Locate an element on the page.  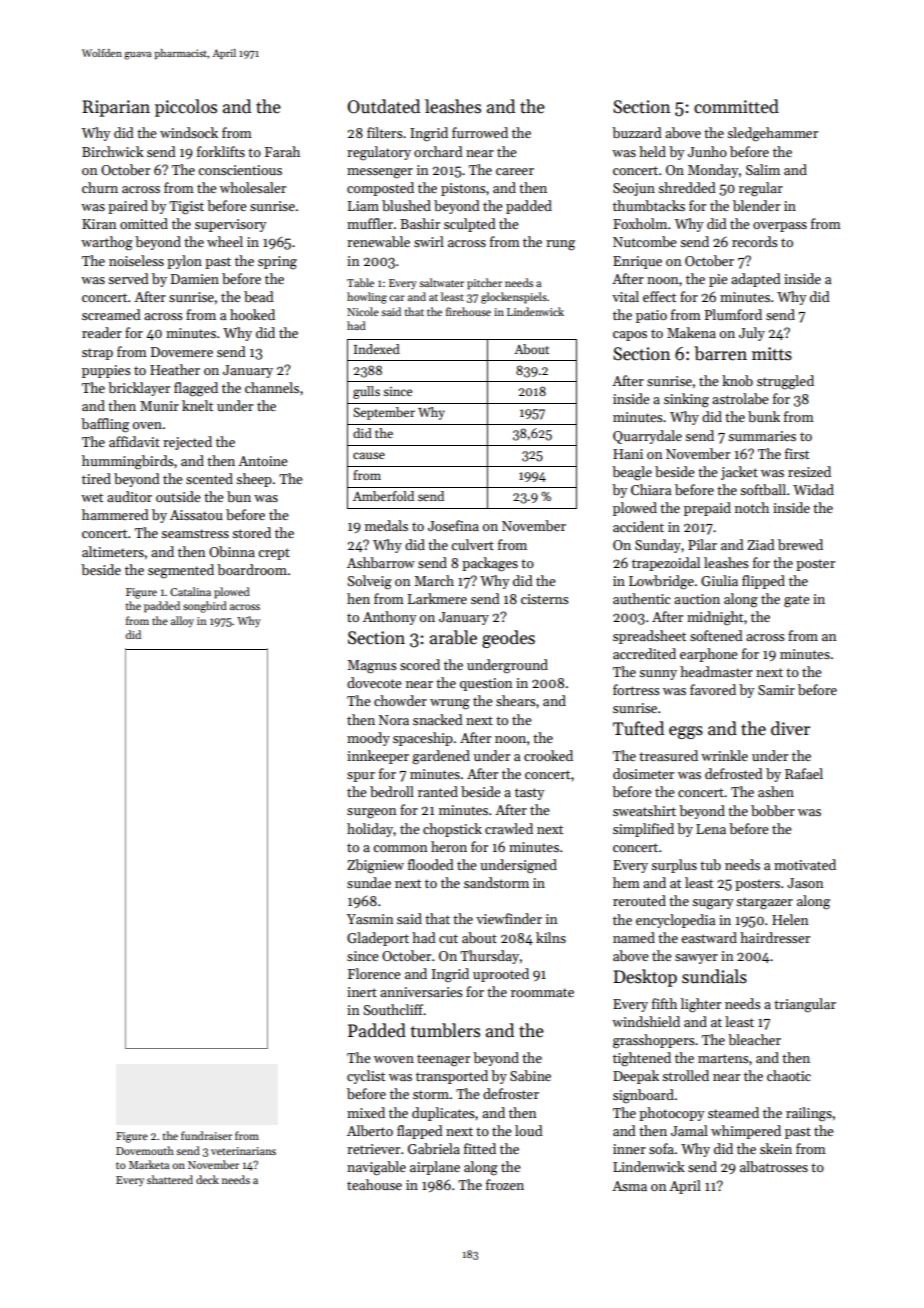
alloy is located at coordinates (182, 622).
